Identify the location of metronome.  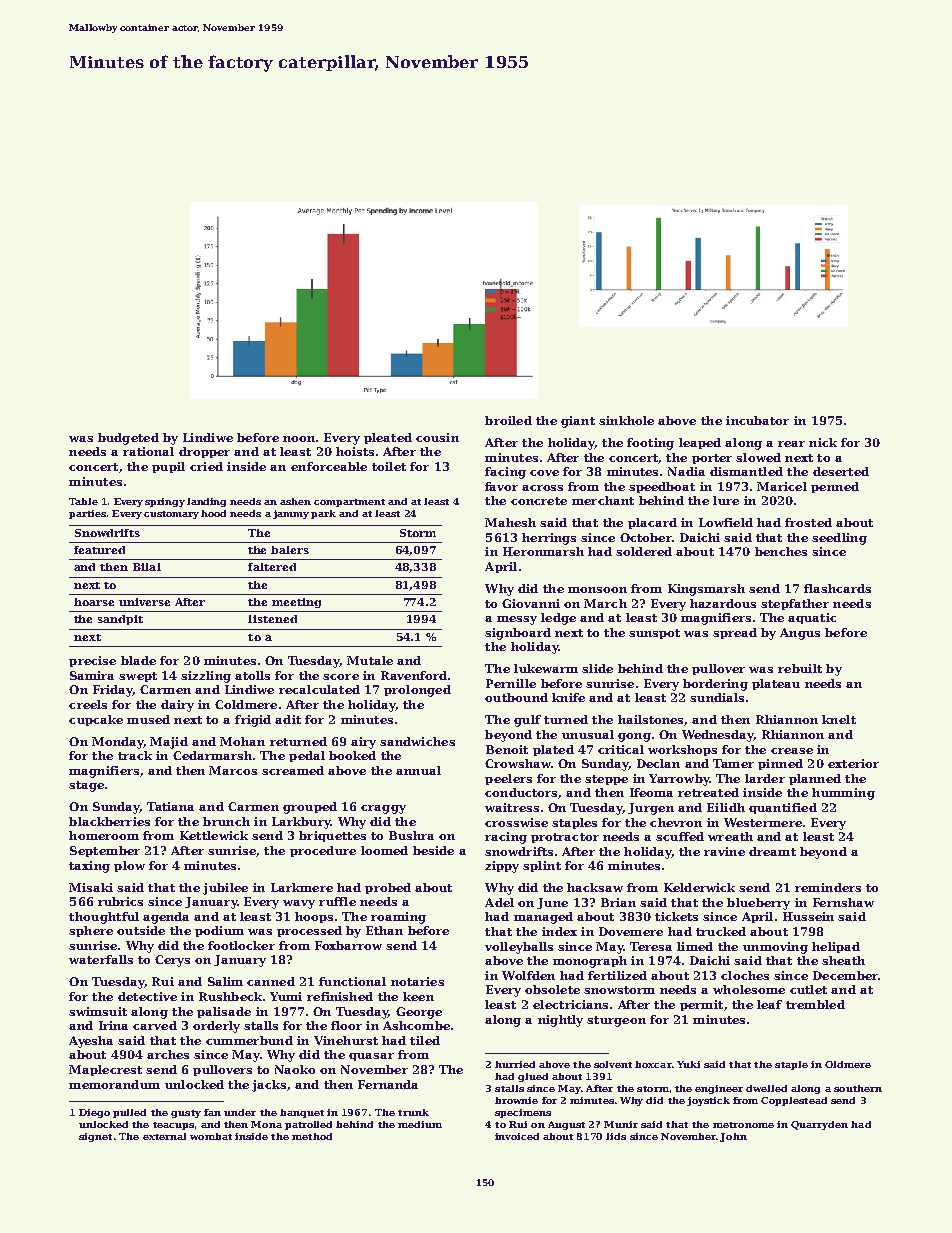
(743, 1125).
